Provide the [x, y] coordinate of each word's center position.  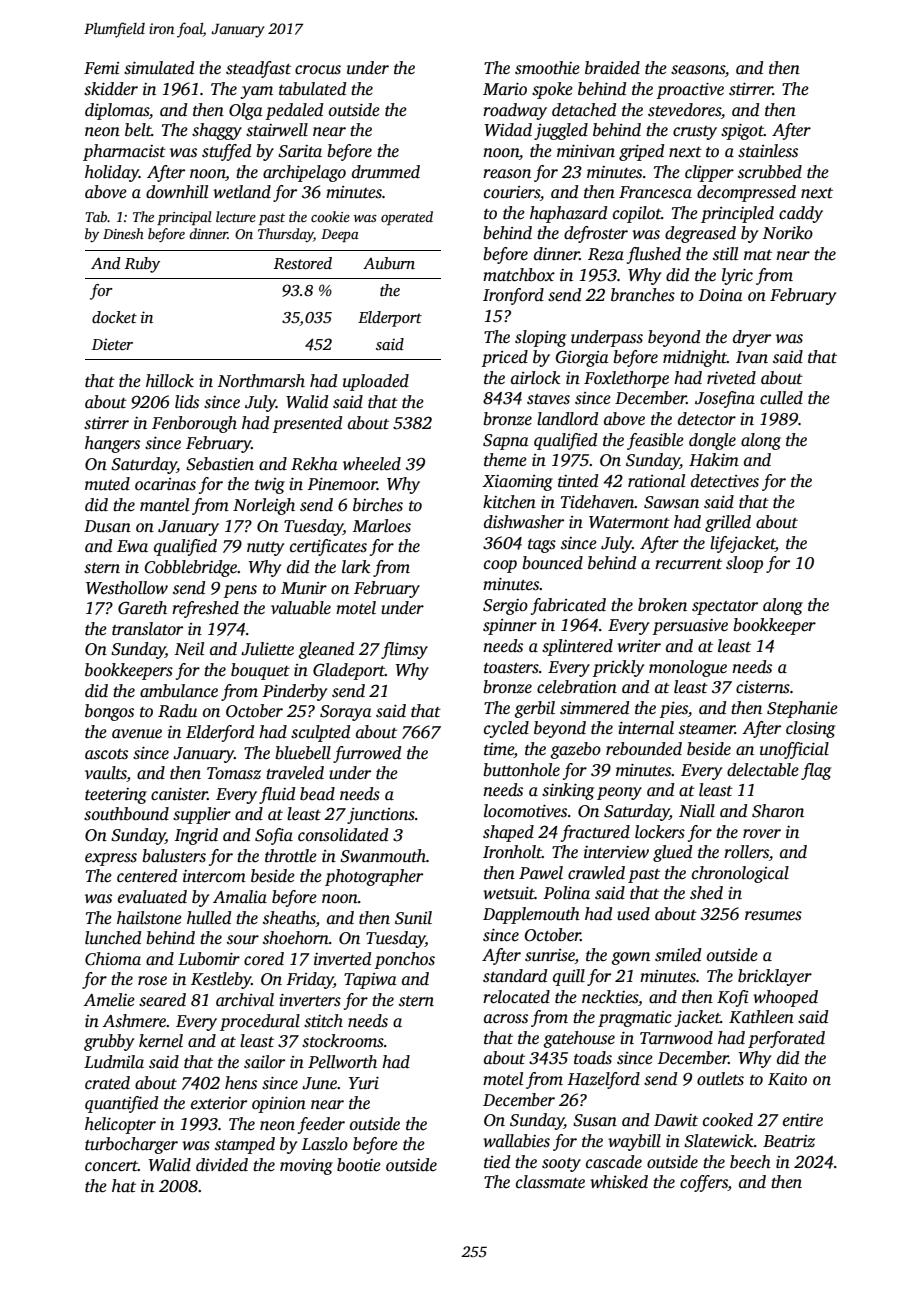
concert [111, 1166]
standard [515, 976]
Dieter [112, 344]
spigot [742, 132]
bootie [359, 1165]
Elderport [390, 319]
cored [264, 959]
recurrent [688, 564]
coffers [704, 1183]
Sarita [300, 151]
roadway [515, 111]
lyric [737, 276]
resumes [773, 916]
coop [500, 566]
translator [147, 629]
